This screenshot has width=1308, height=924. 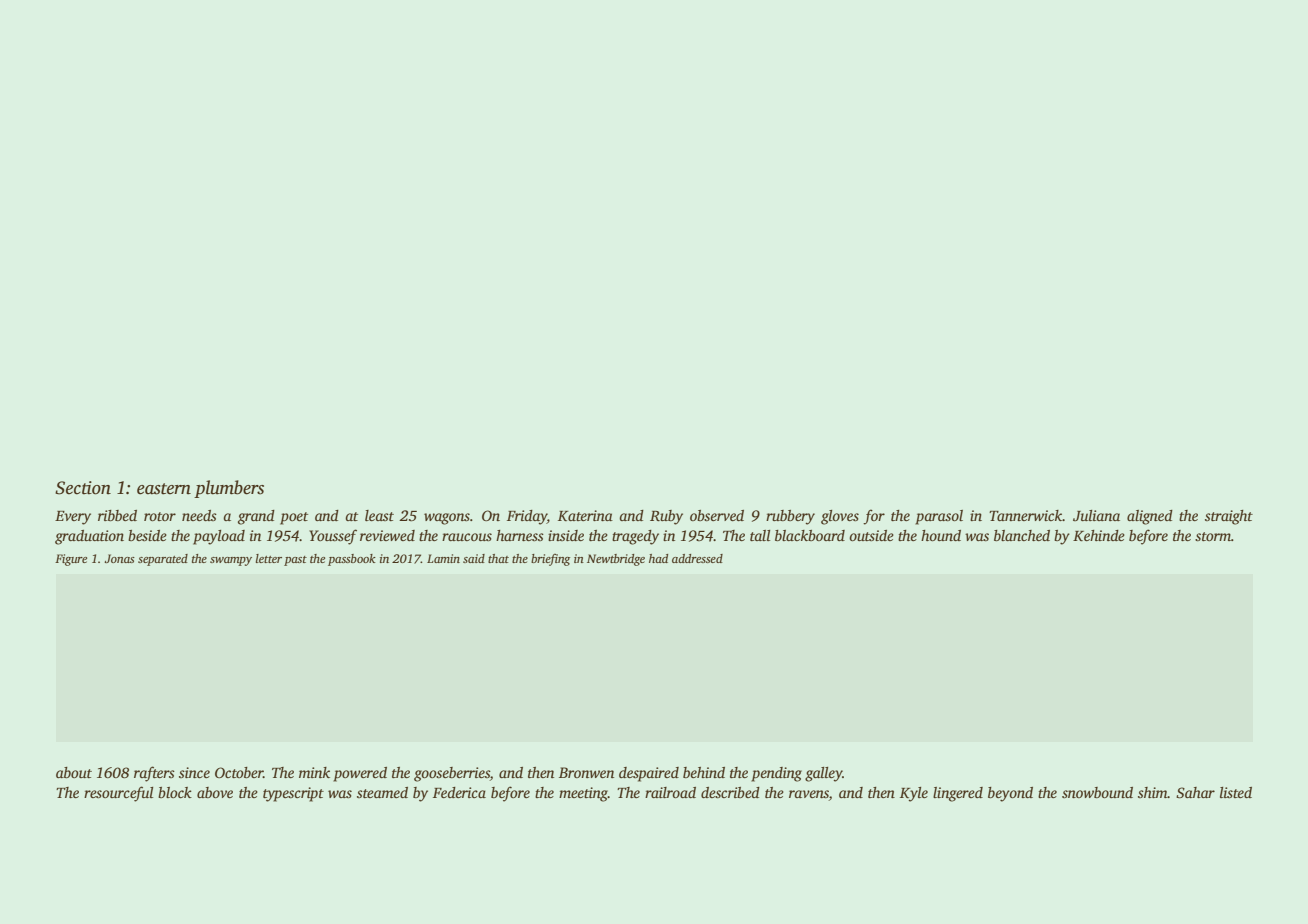 What do you see at coordinates (295, 561) in the screenshot?
I see `past` at bounding box center [295, 561].
